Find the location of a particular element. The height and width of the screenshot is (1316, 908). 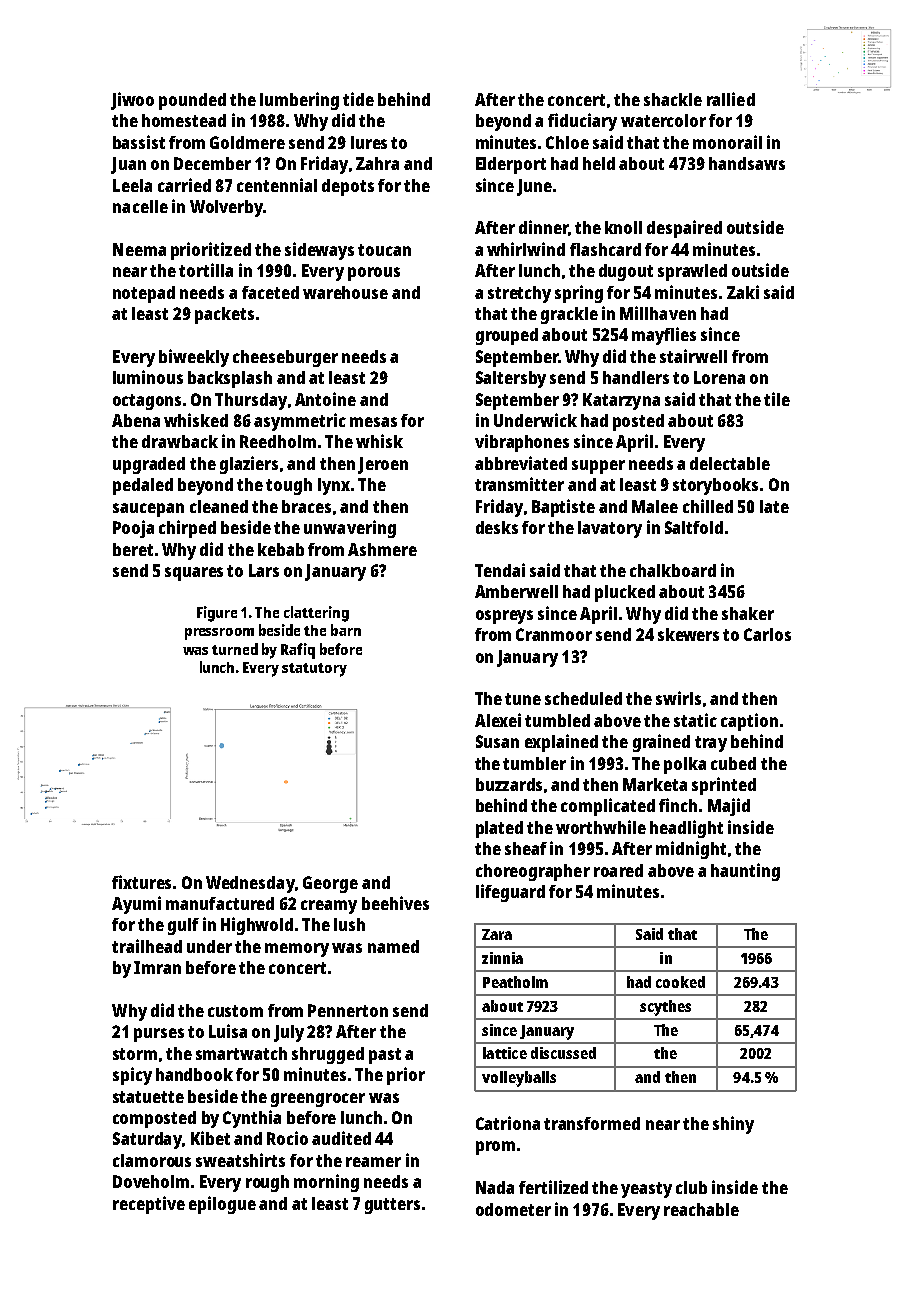

Majid is located at coordinates (729, 807).
